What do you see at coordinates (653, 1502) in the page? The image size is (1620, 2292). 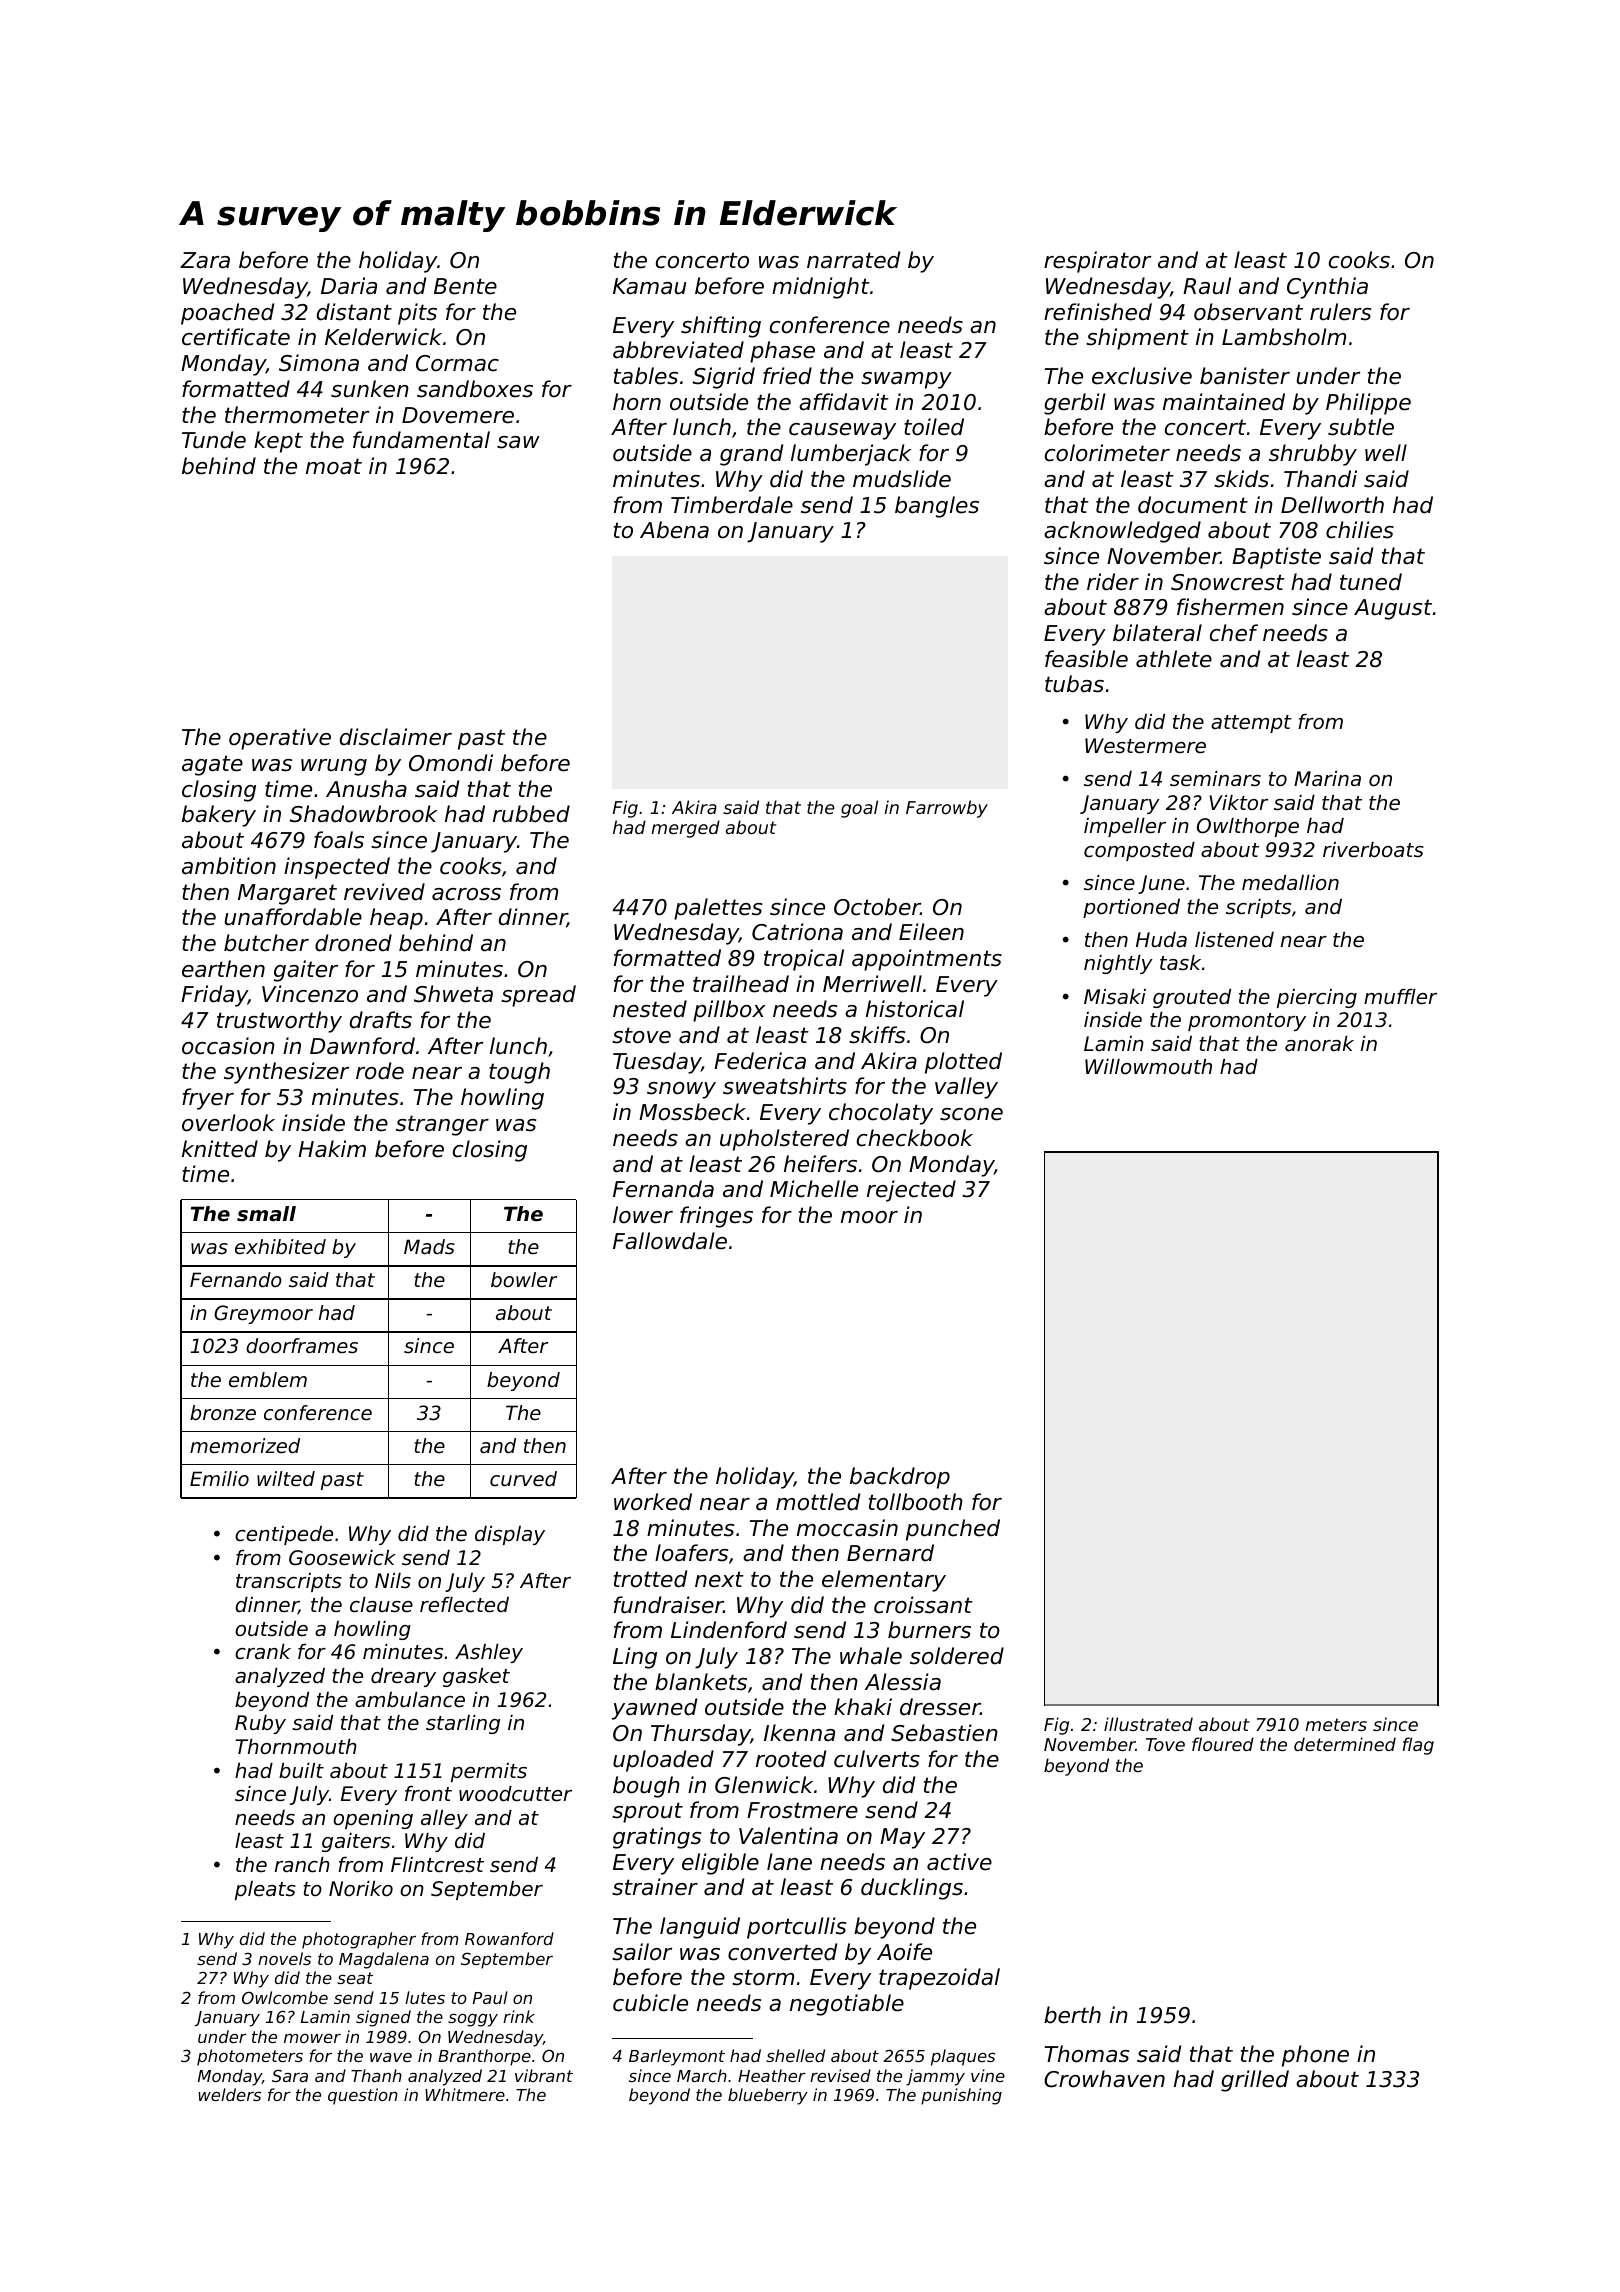 I see `worked` at bounding box center [653, 1502].
